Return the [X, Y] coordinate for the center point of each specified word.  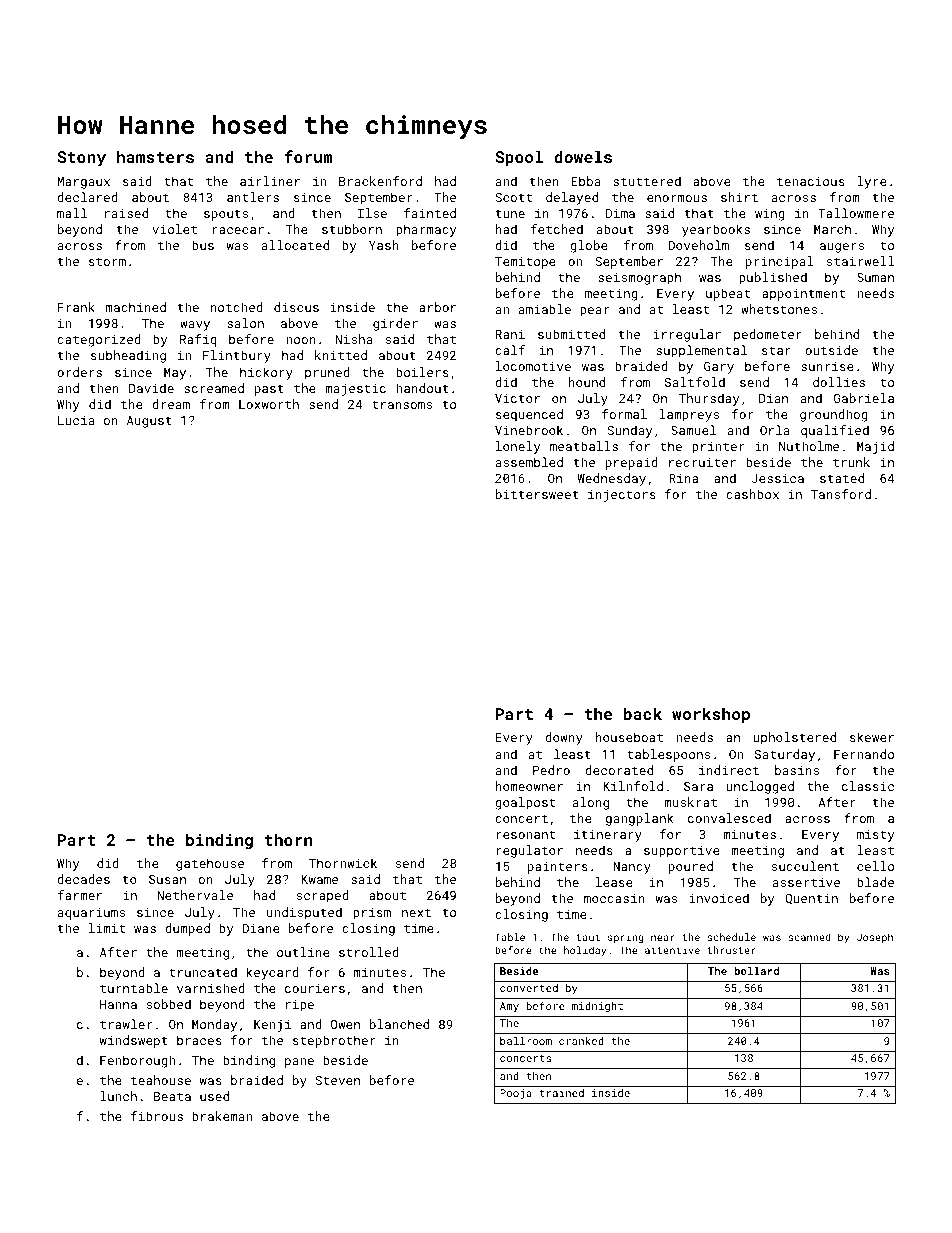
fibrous [157, 1116]
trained [561, 1093]
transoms [402, 404]
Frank [76, 307]
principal [780, 262]
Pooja [516, 1094]
